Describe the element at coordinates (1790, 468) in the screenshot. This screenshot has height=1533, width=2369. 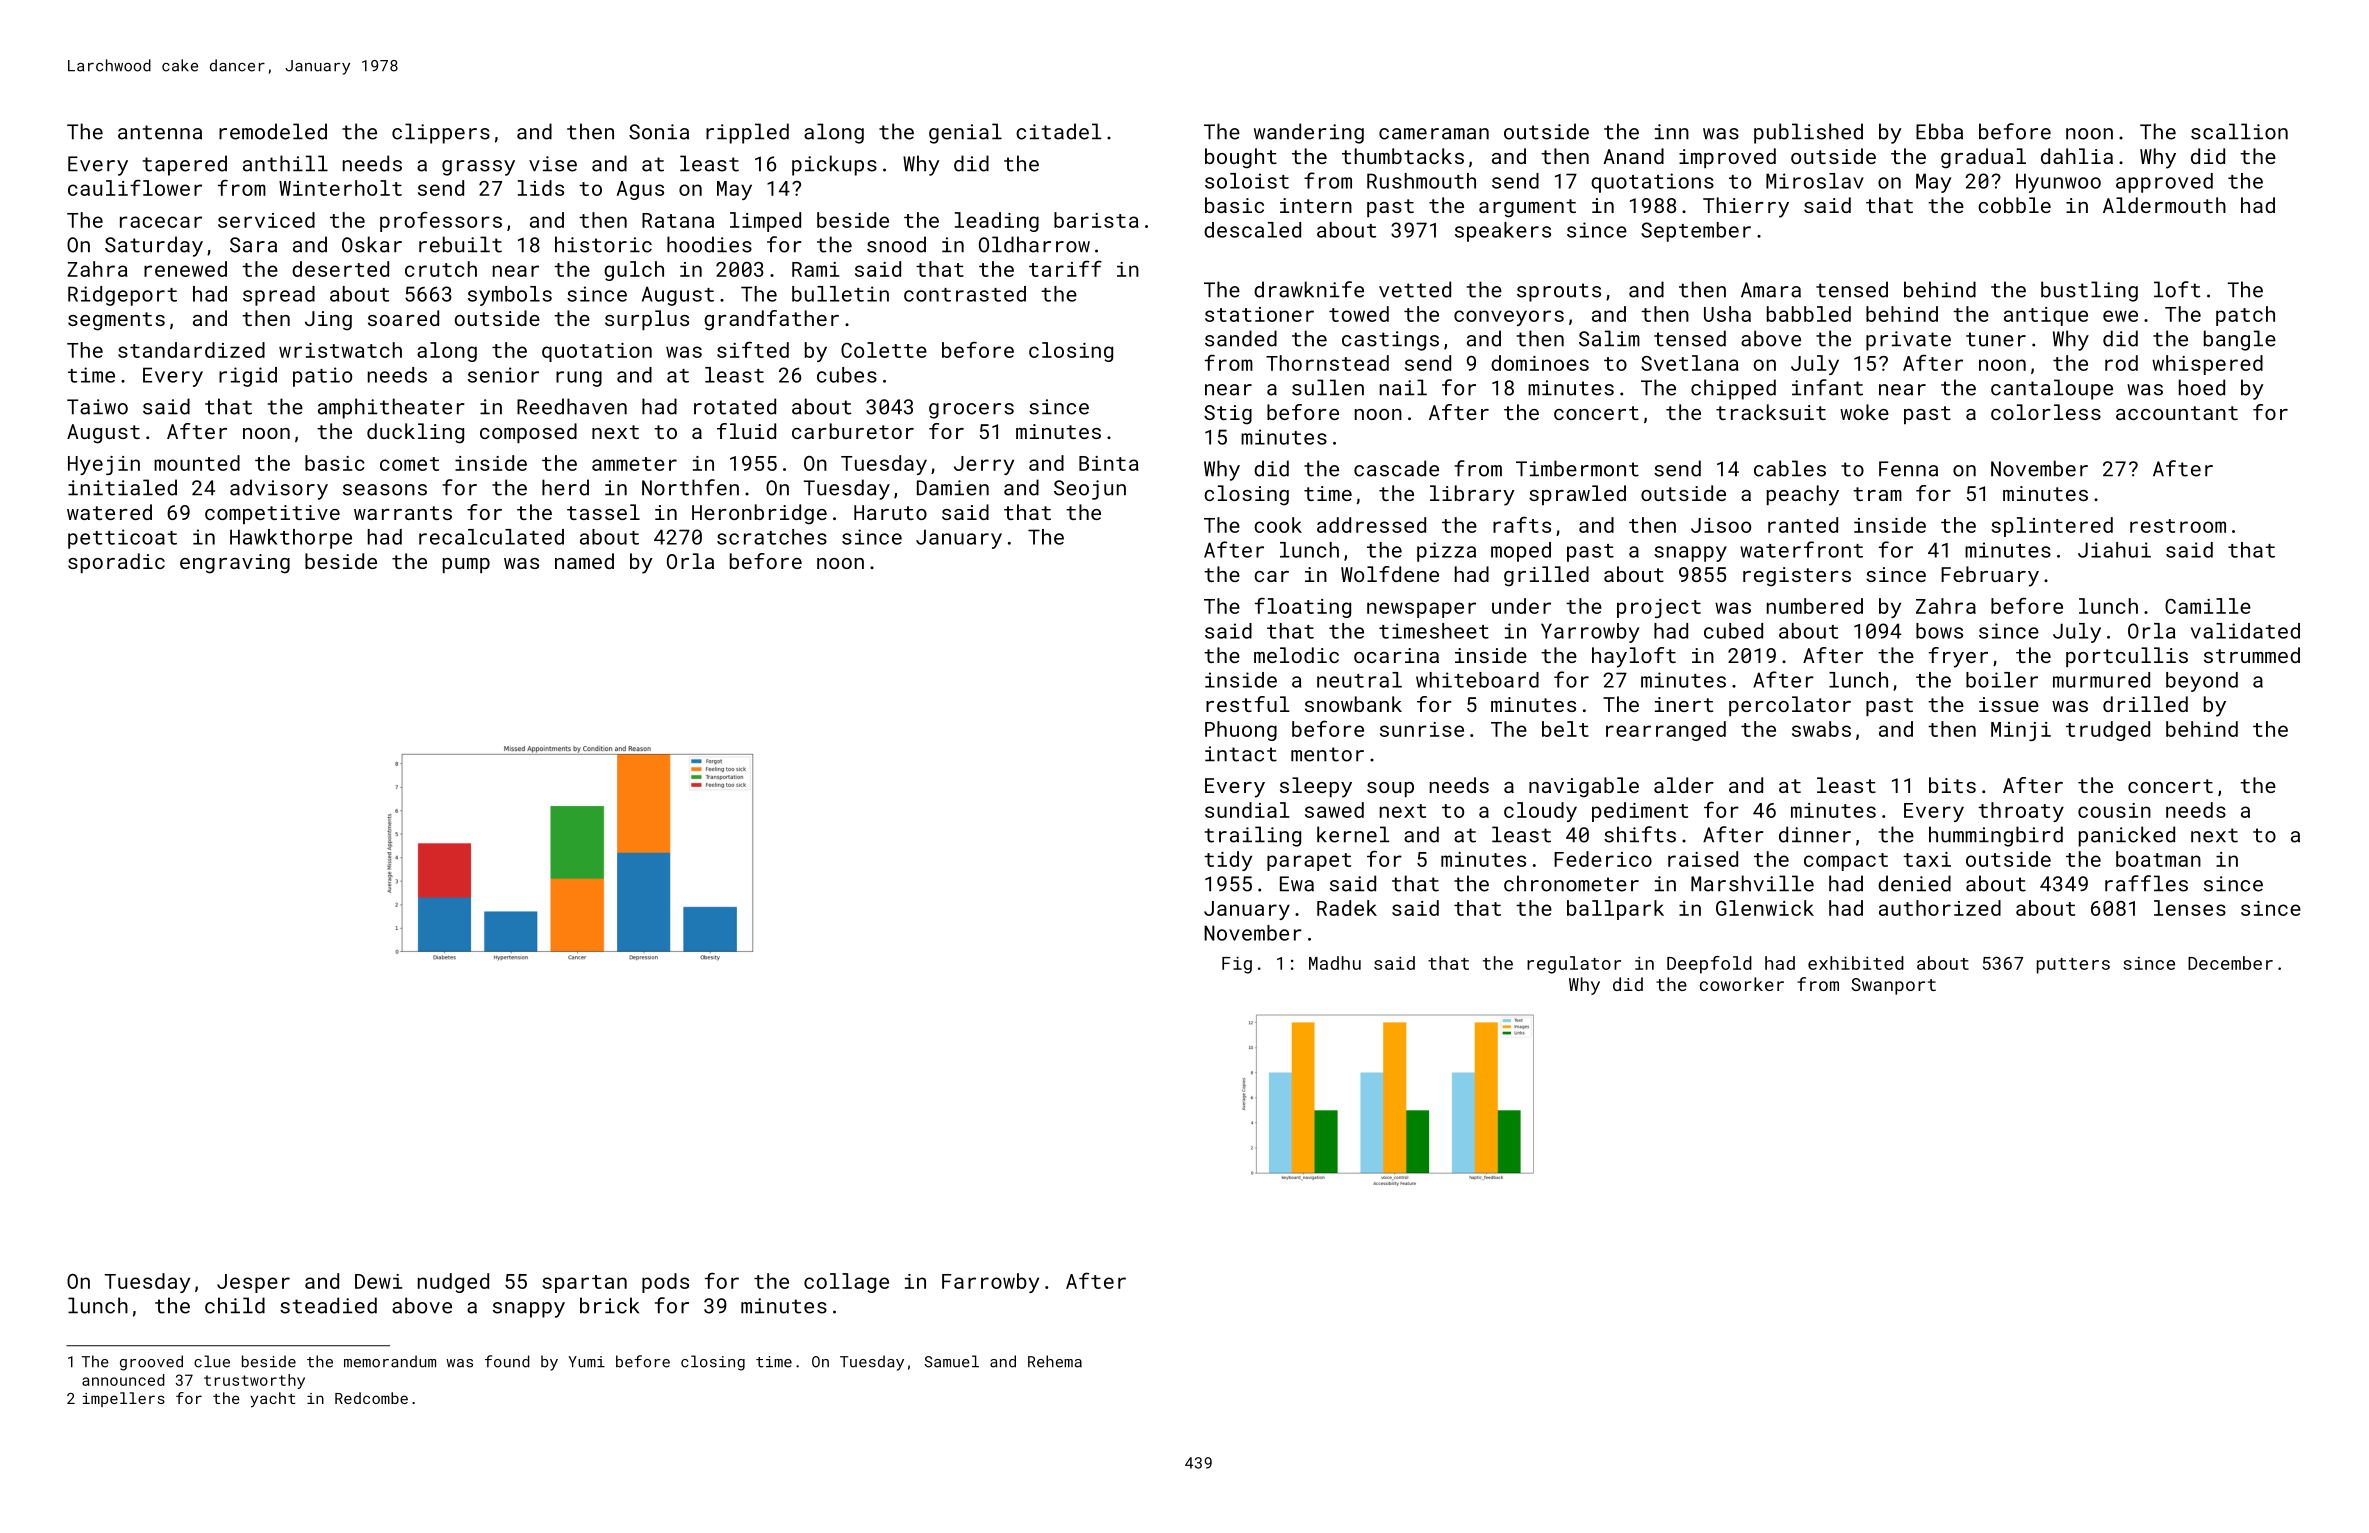
I see `cables` at that location.
